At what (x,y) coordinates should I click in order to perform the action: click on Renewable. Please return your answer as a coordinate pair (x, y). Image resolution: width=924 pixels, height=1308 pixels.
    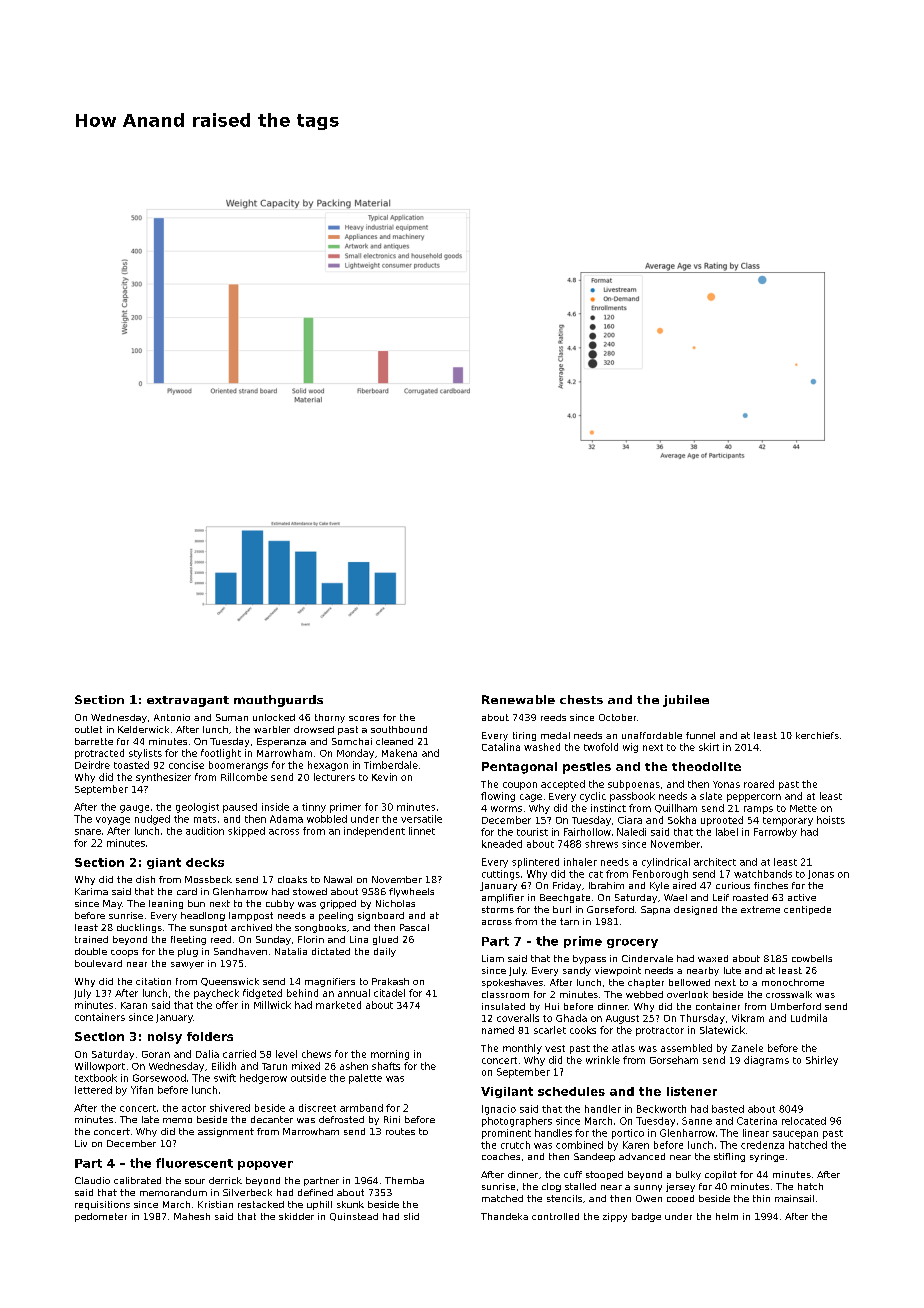
    Looking at the image, I should click on (518, 699).
